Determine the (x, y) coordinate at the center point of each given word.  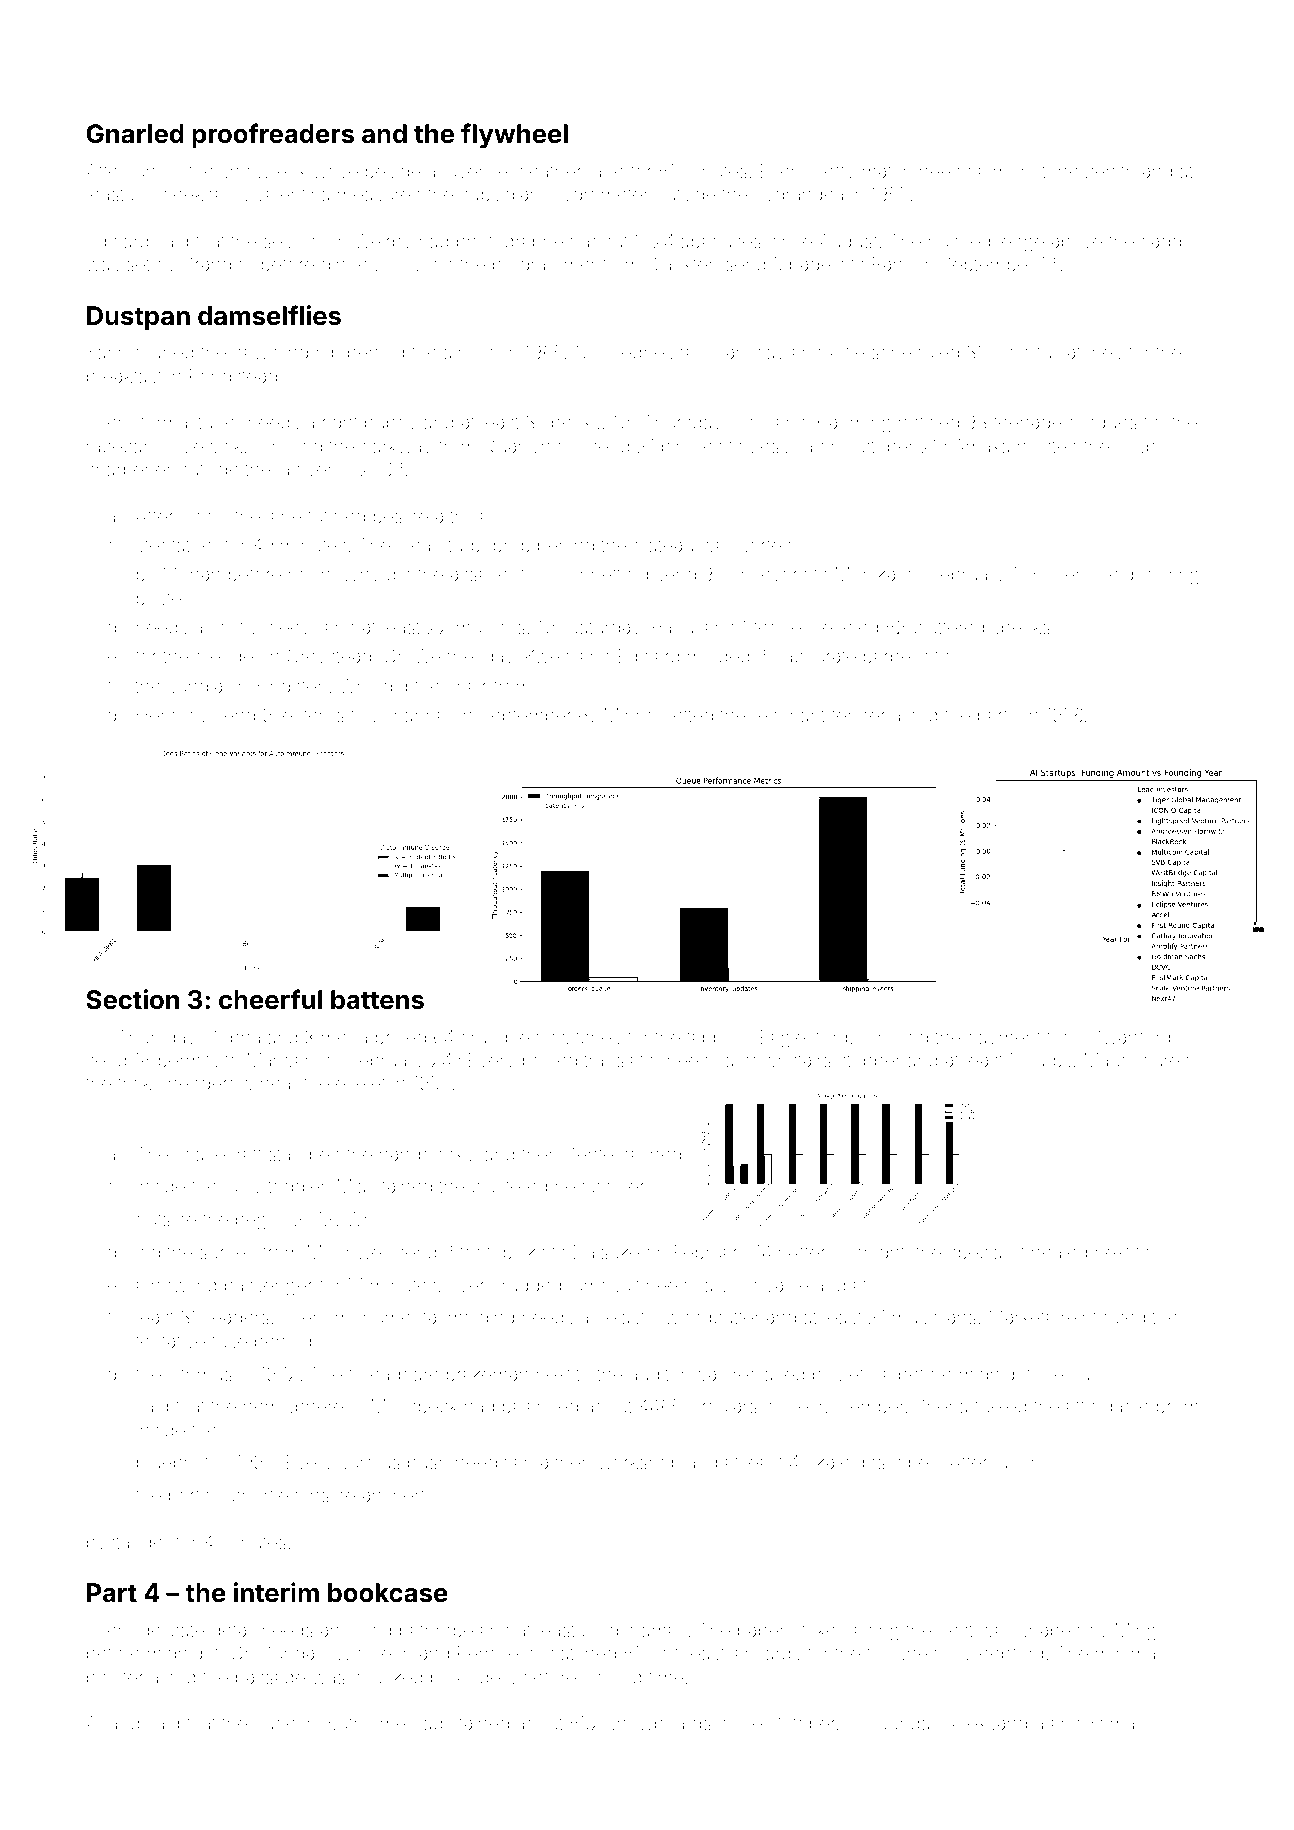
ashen (565, 1462)
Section (132, 999)
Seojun (1071, 1376)
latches (1092, 352)
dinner (347, 264)
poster (162, 600)
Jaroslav (750, 352)
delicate (172, 1630)
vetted (688, 715)
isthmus (200, 1374)
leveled (849, 627)
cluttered (949, 627)
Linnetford (607, 573)
